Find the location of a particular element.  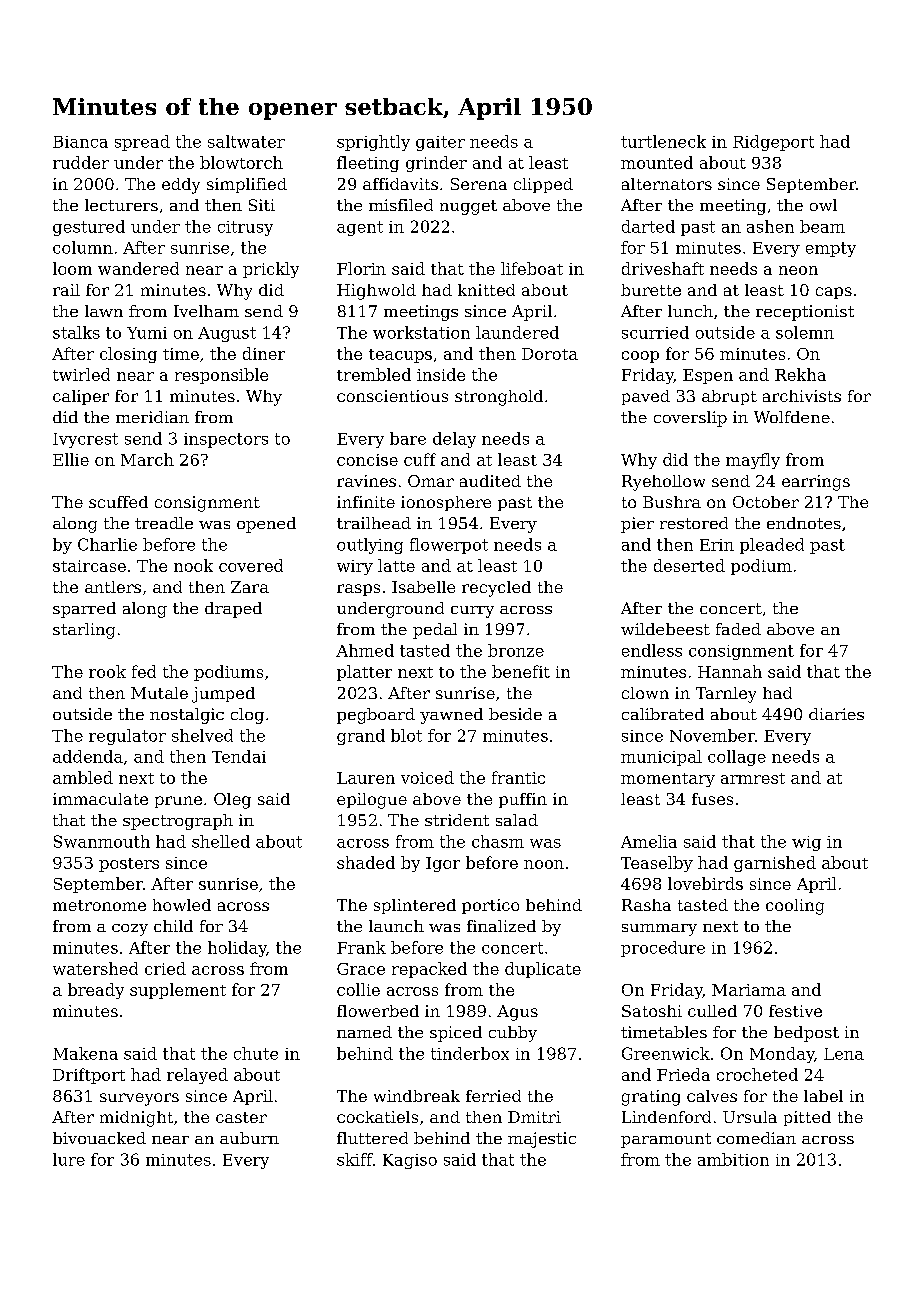

finalized is located at coordinates (501, 926).
